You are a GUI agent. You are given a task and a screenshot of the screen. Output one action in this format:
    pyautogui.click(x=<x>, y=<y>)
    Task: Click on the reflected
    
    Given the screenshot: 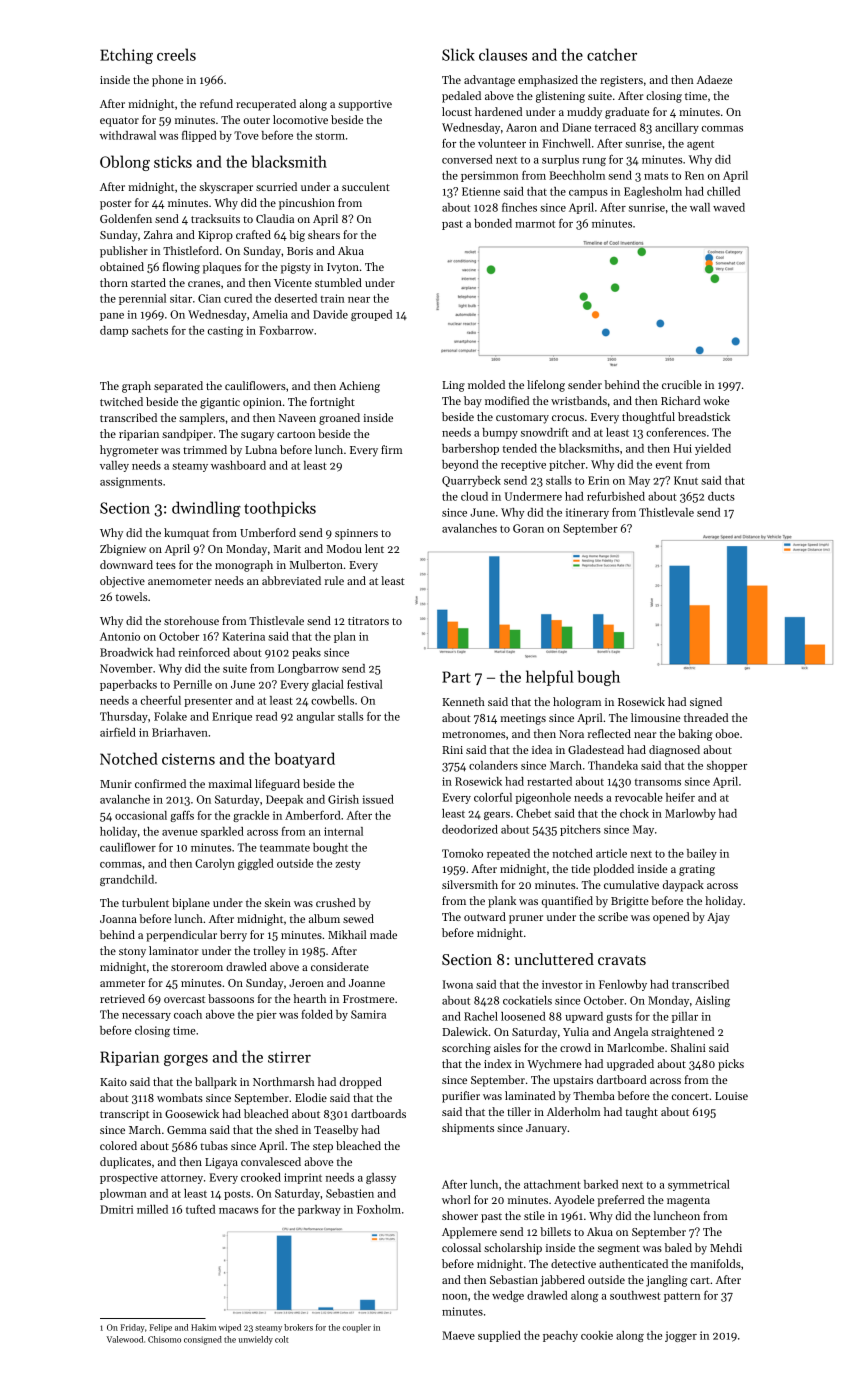 What is the action you would take?
    pyautogui.click(x=609, y=733)
